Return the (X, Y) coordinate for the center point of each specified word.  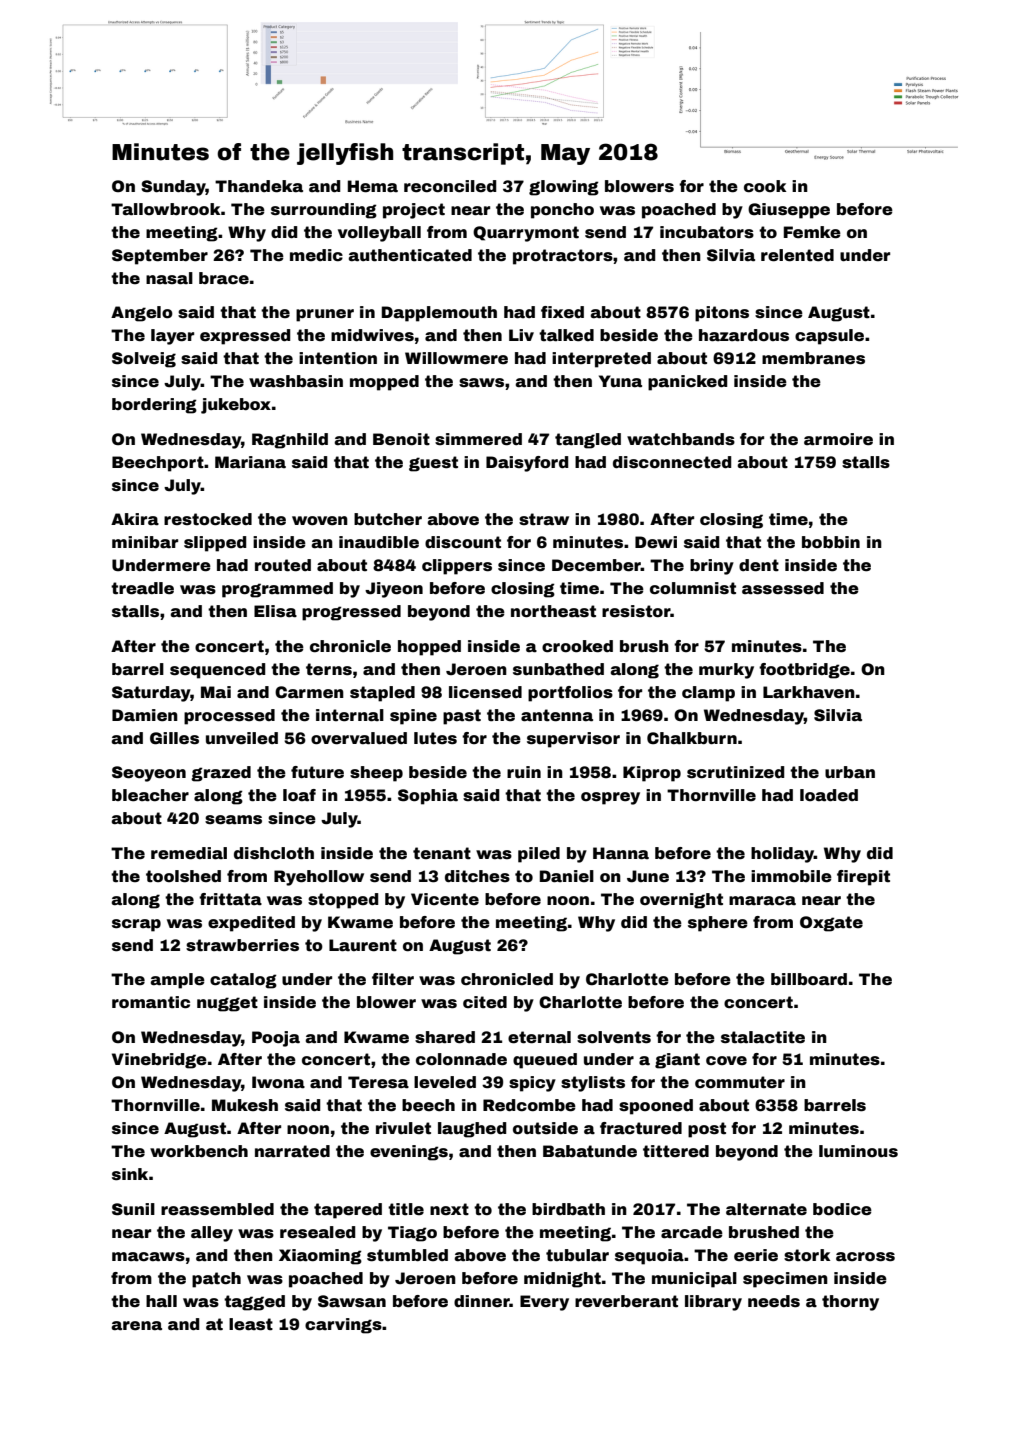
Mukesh (245, 1105)
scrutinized (735, 772)
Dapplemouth (439, 314)
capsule (829, 337)
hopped (429, 648)
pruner (325, 315)
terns (329, 669)
